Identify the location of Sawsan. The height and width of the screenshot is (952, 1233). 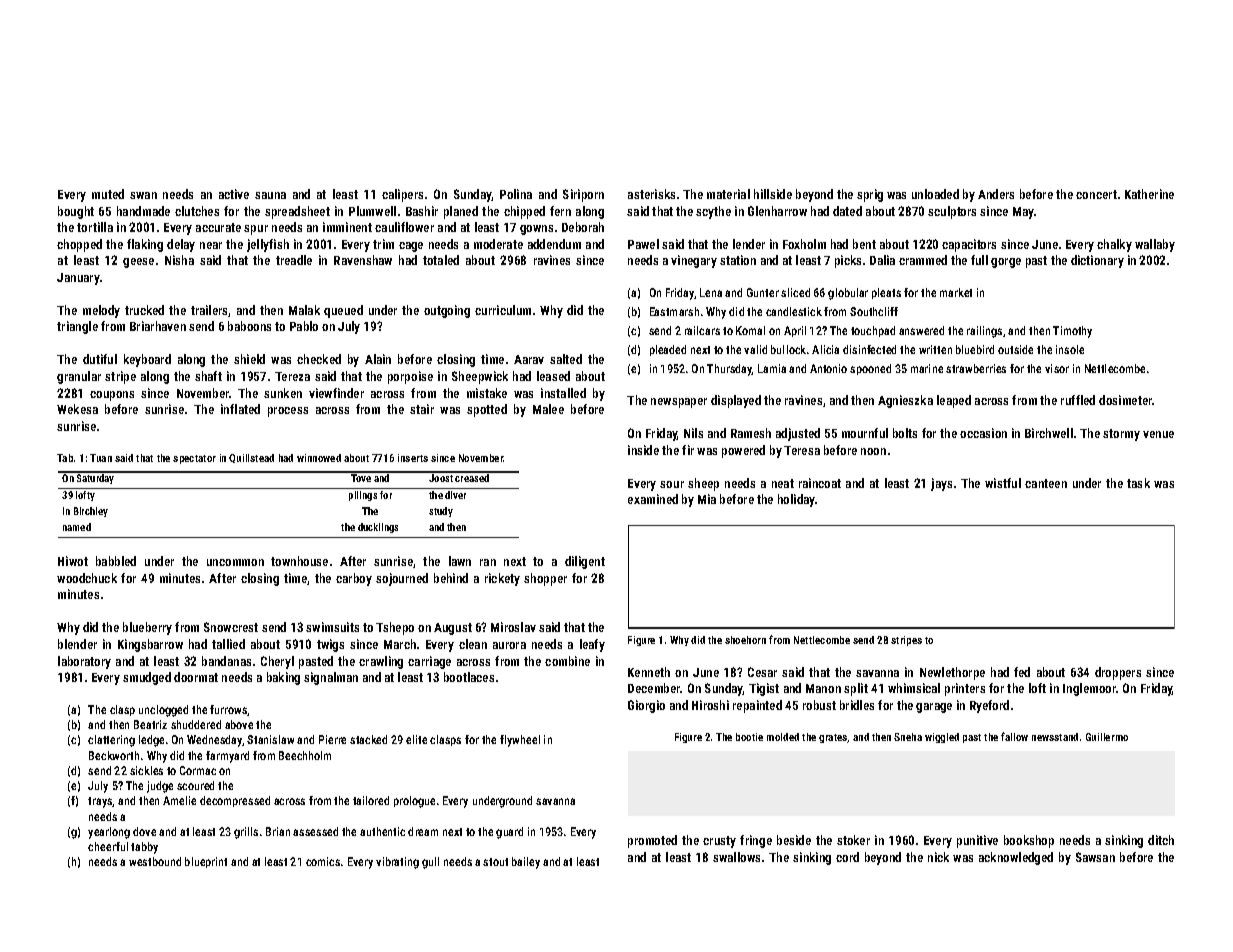
(1095, 857).
